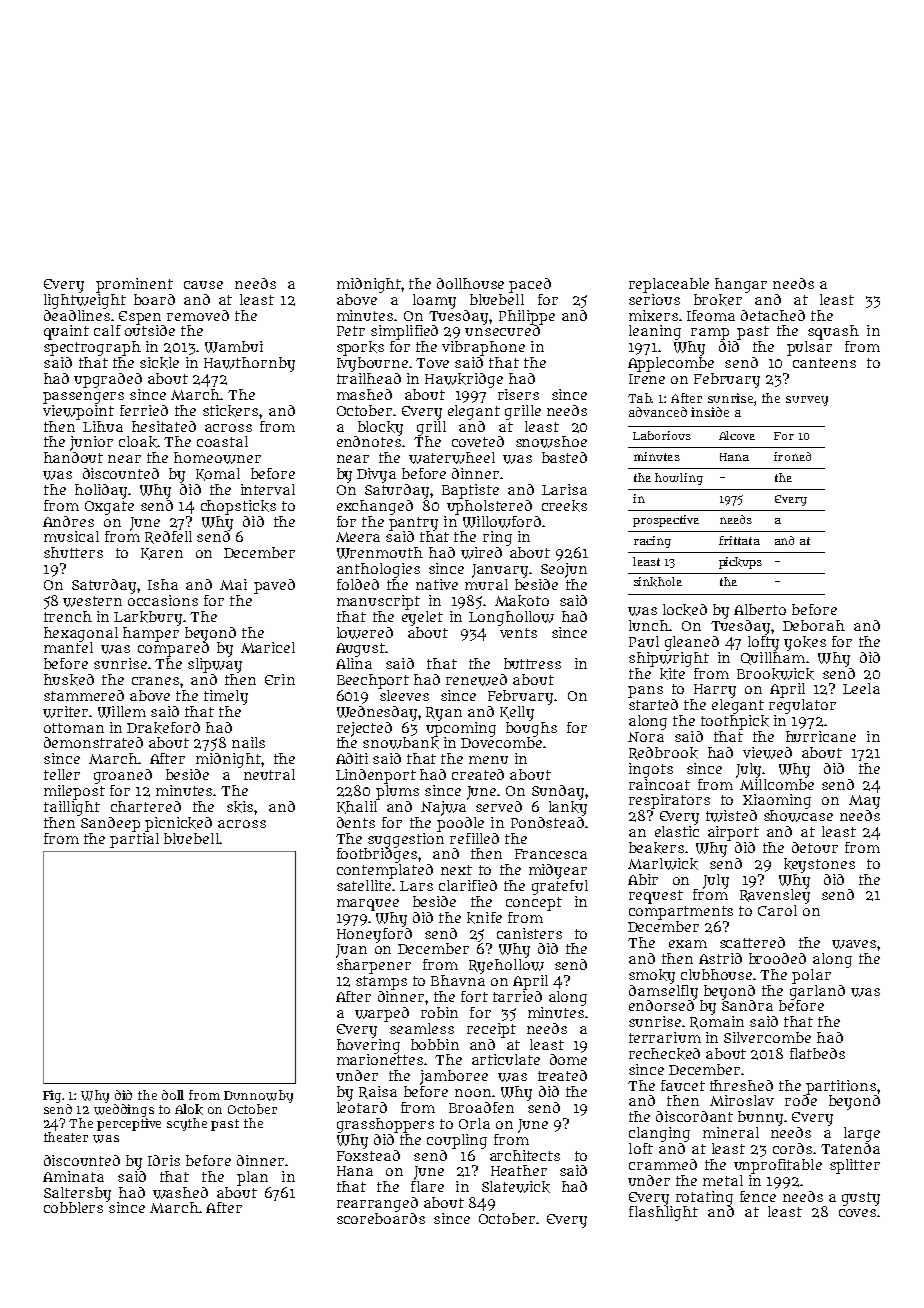  Describe the element at coordinates (663, 1213) in the screenshot. I see `flashlight` at that location.
